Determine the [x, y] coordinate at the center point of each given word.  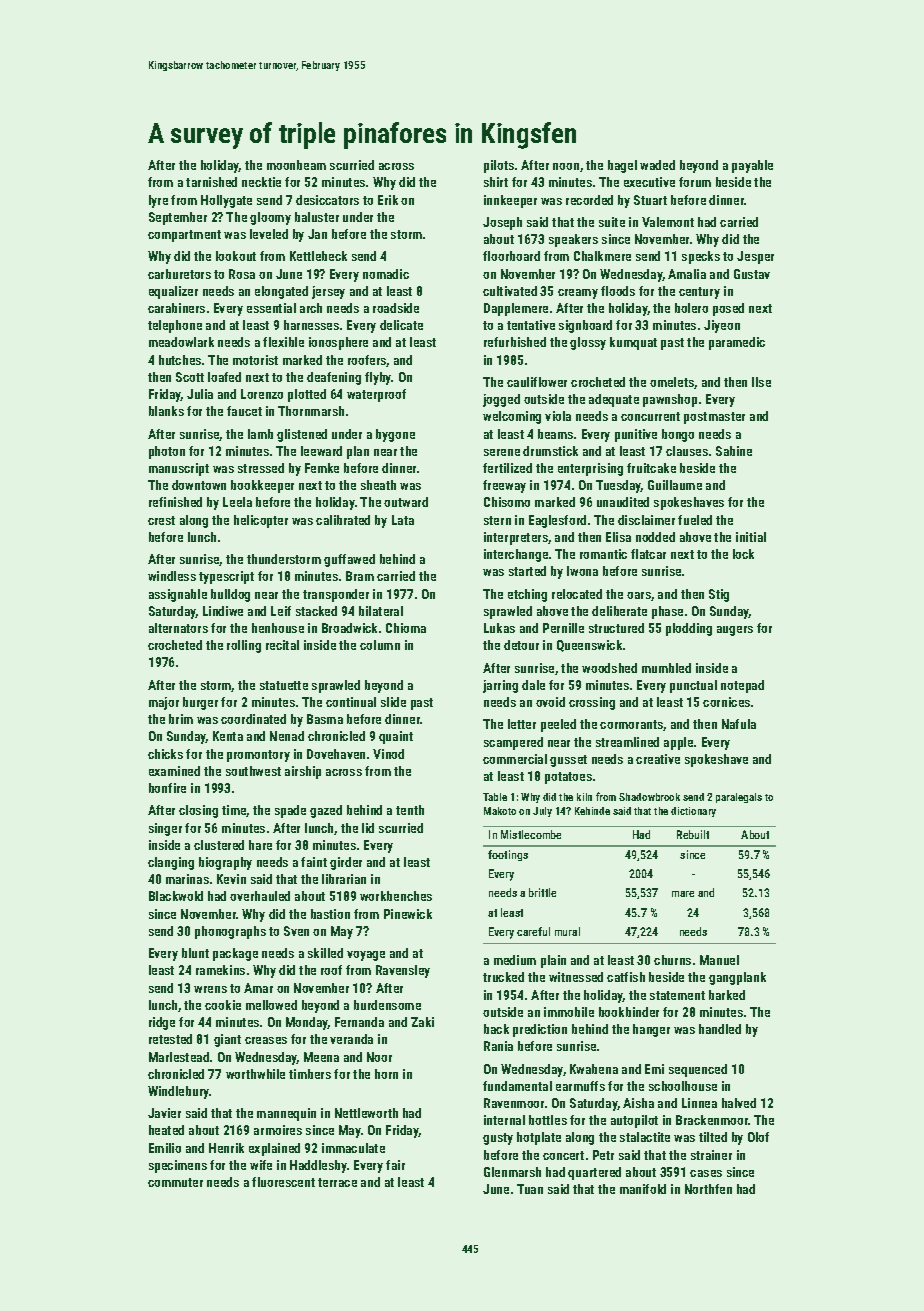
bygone [395, 435]
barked [727, 995]
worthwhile [255, 1074]
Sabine [734, 451]
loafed [224, 377]
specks [701, 257]
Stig [719, 595]
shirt [496, 182]
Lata [403, 520]
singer [165, 829]
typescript [226, 577]
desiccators [327, 200]
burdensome [387, 1005]
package [235, 954]
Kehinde [592, 811]
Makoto [500, 811]
